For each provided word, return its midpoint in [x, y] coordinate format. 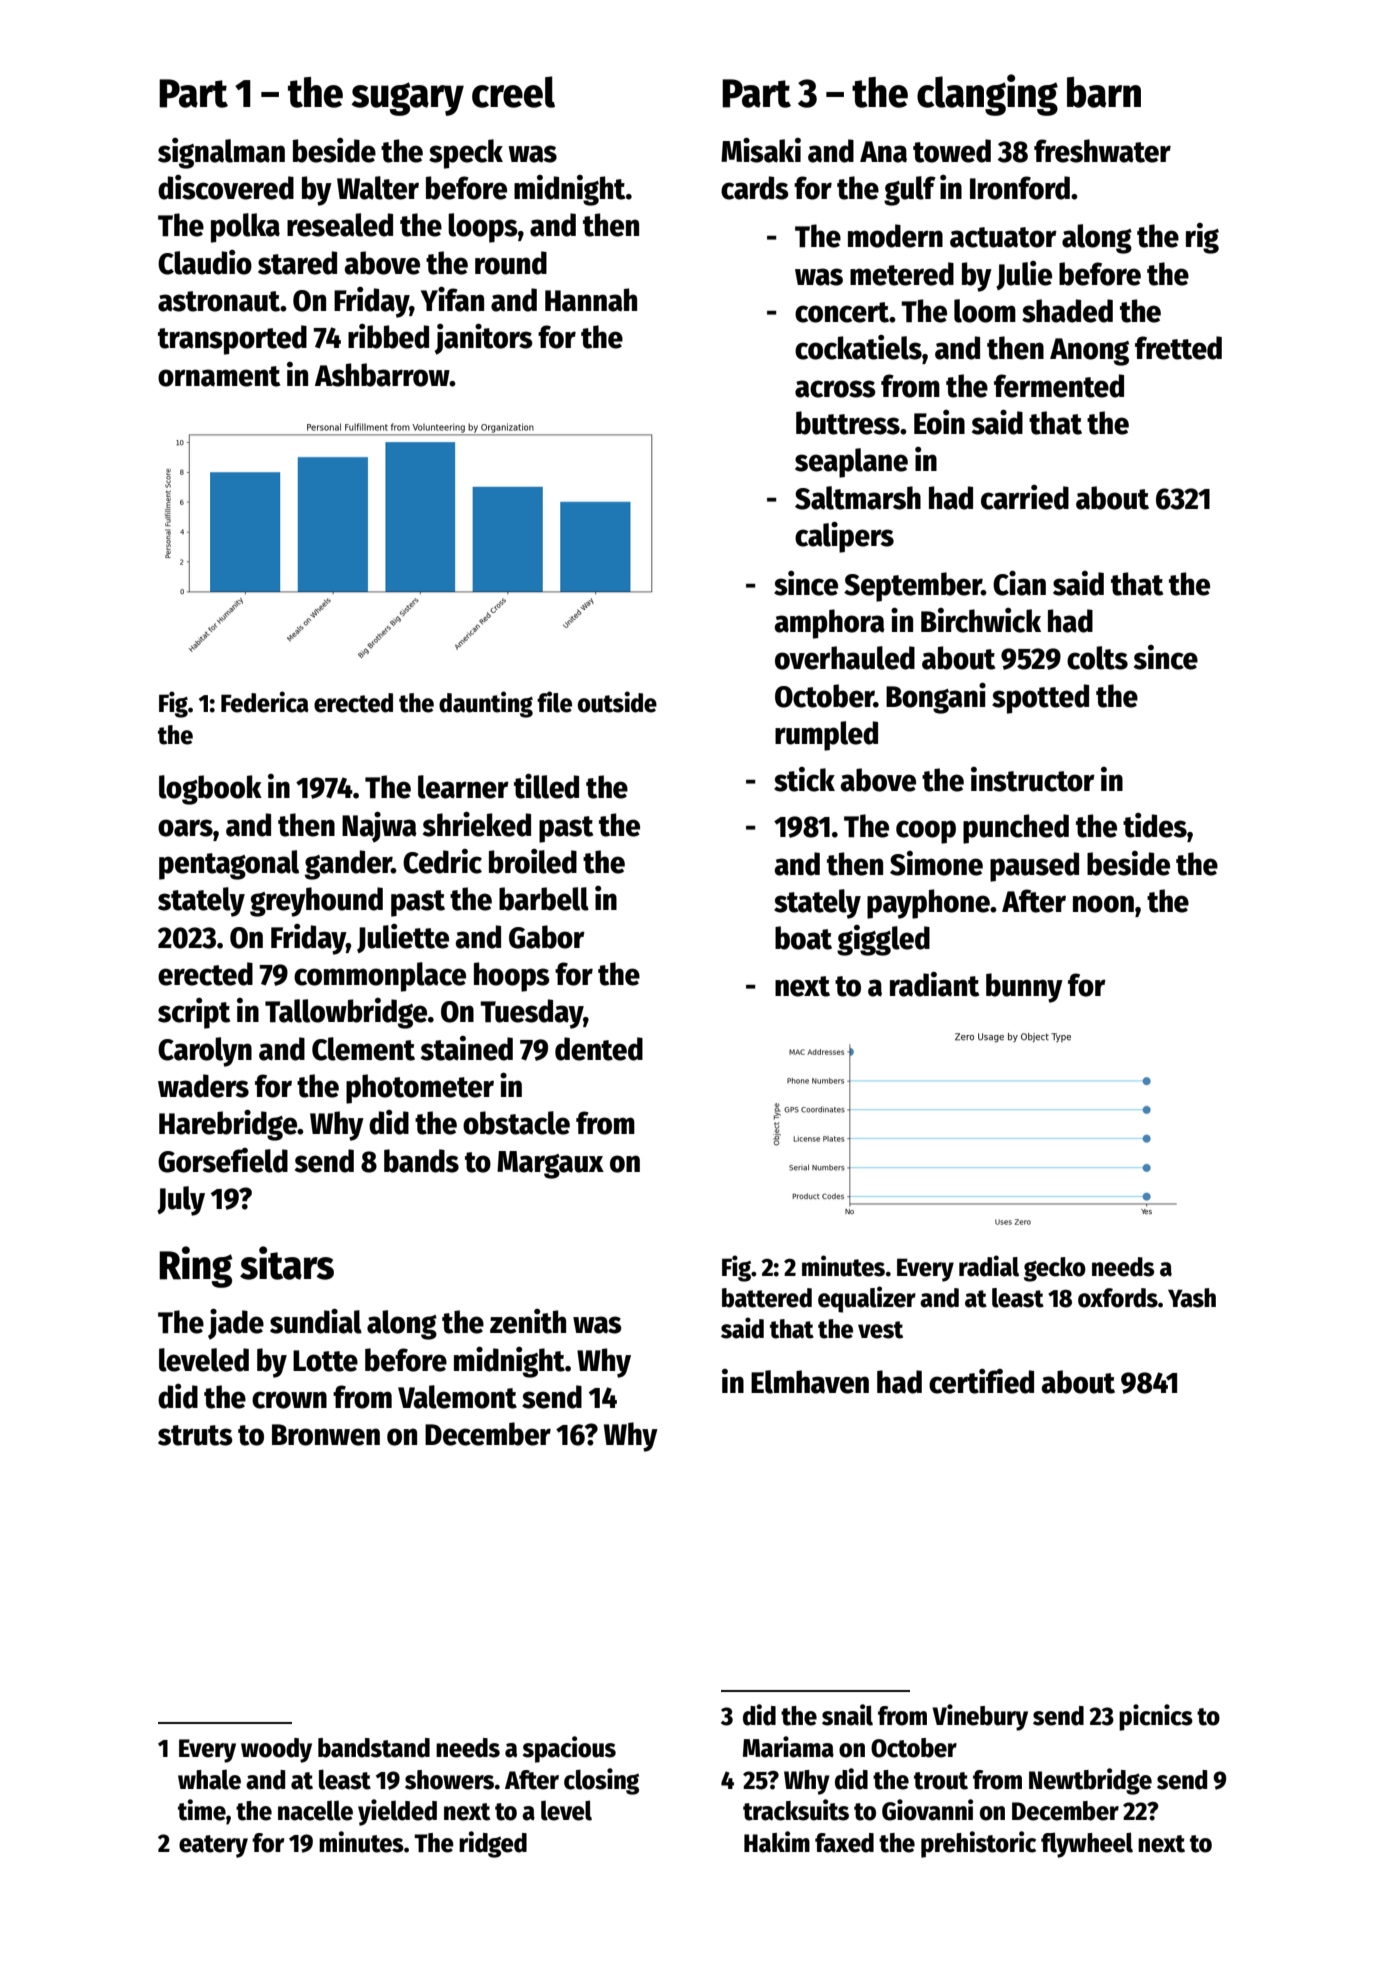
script [194, 1013]
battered [767, 1298]
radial [989, 1266]
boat [803, 938]
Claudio [205, 262]
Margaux [550, 1165]
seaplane [851, 463]
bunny [1024, 988]
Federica [265, 702]
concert [842, 312]
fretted [1178, 348]
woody [276, 1750]
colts [1097, 658]
